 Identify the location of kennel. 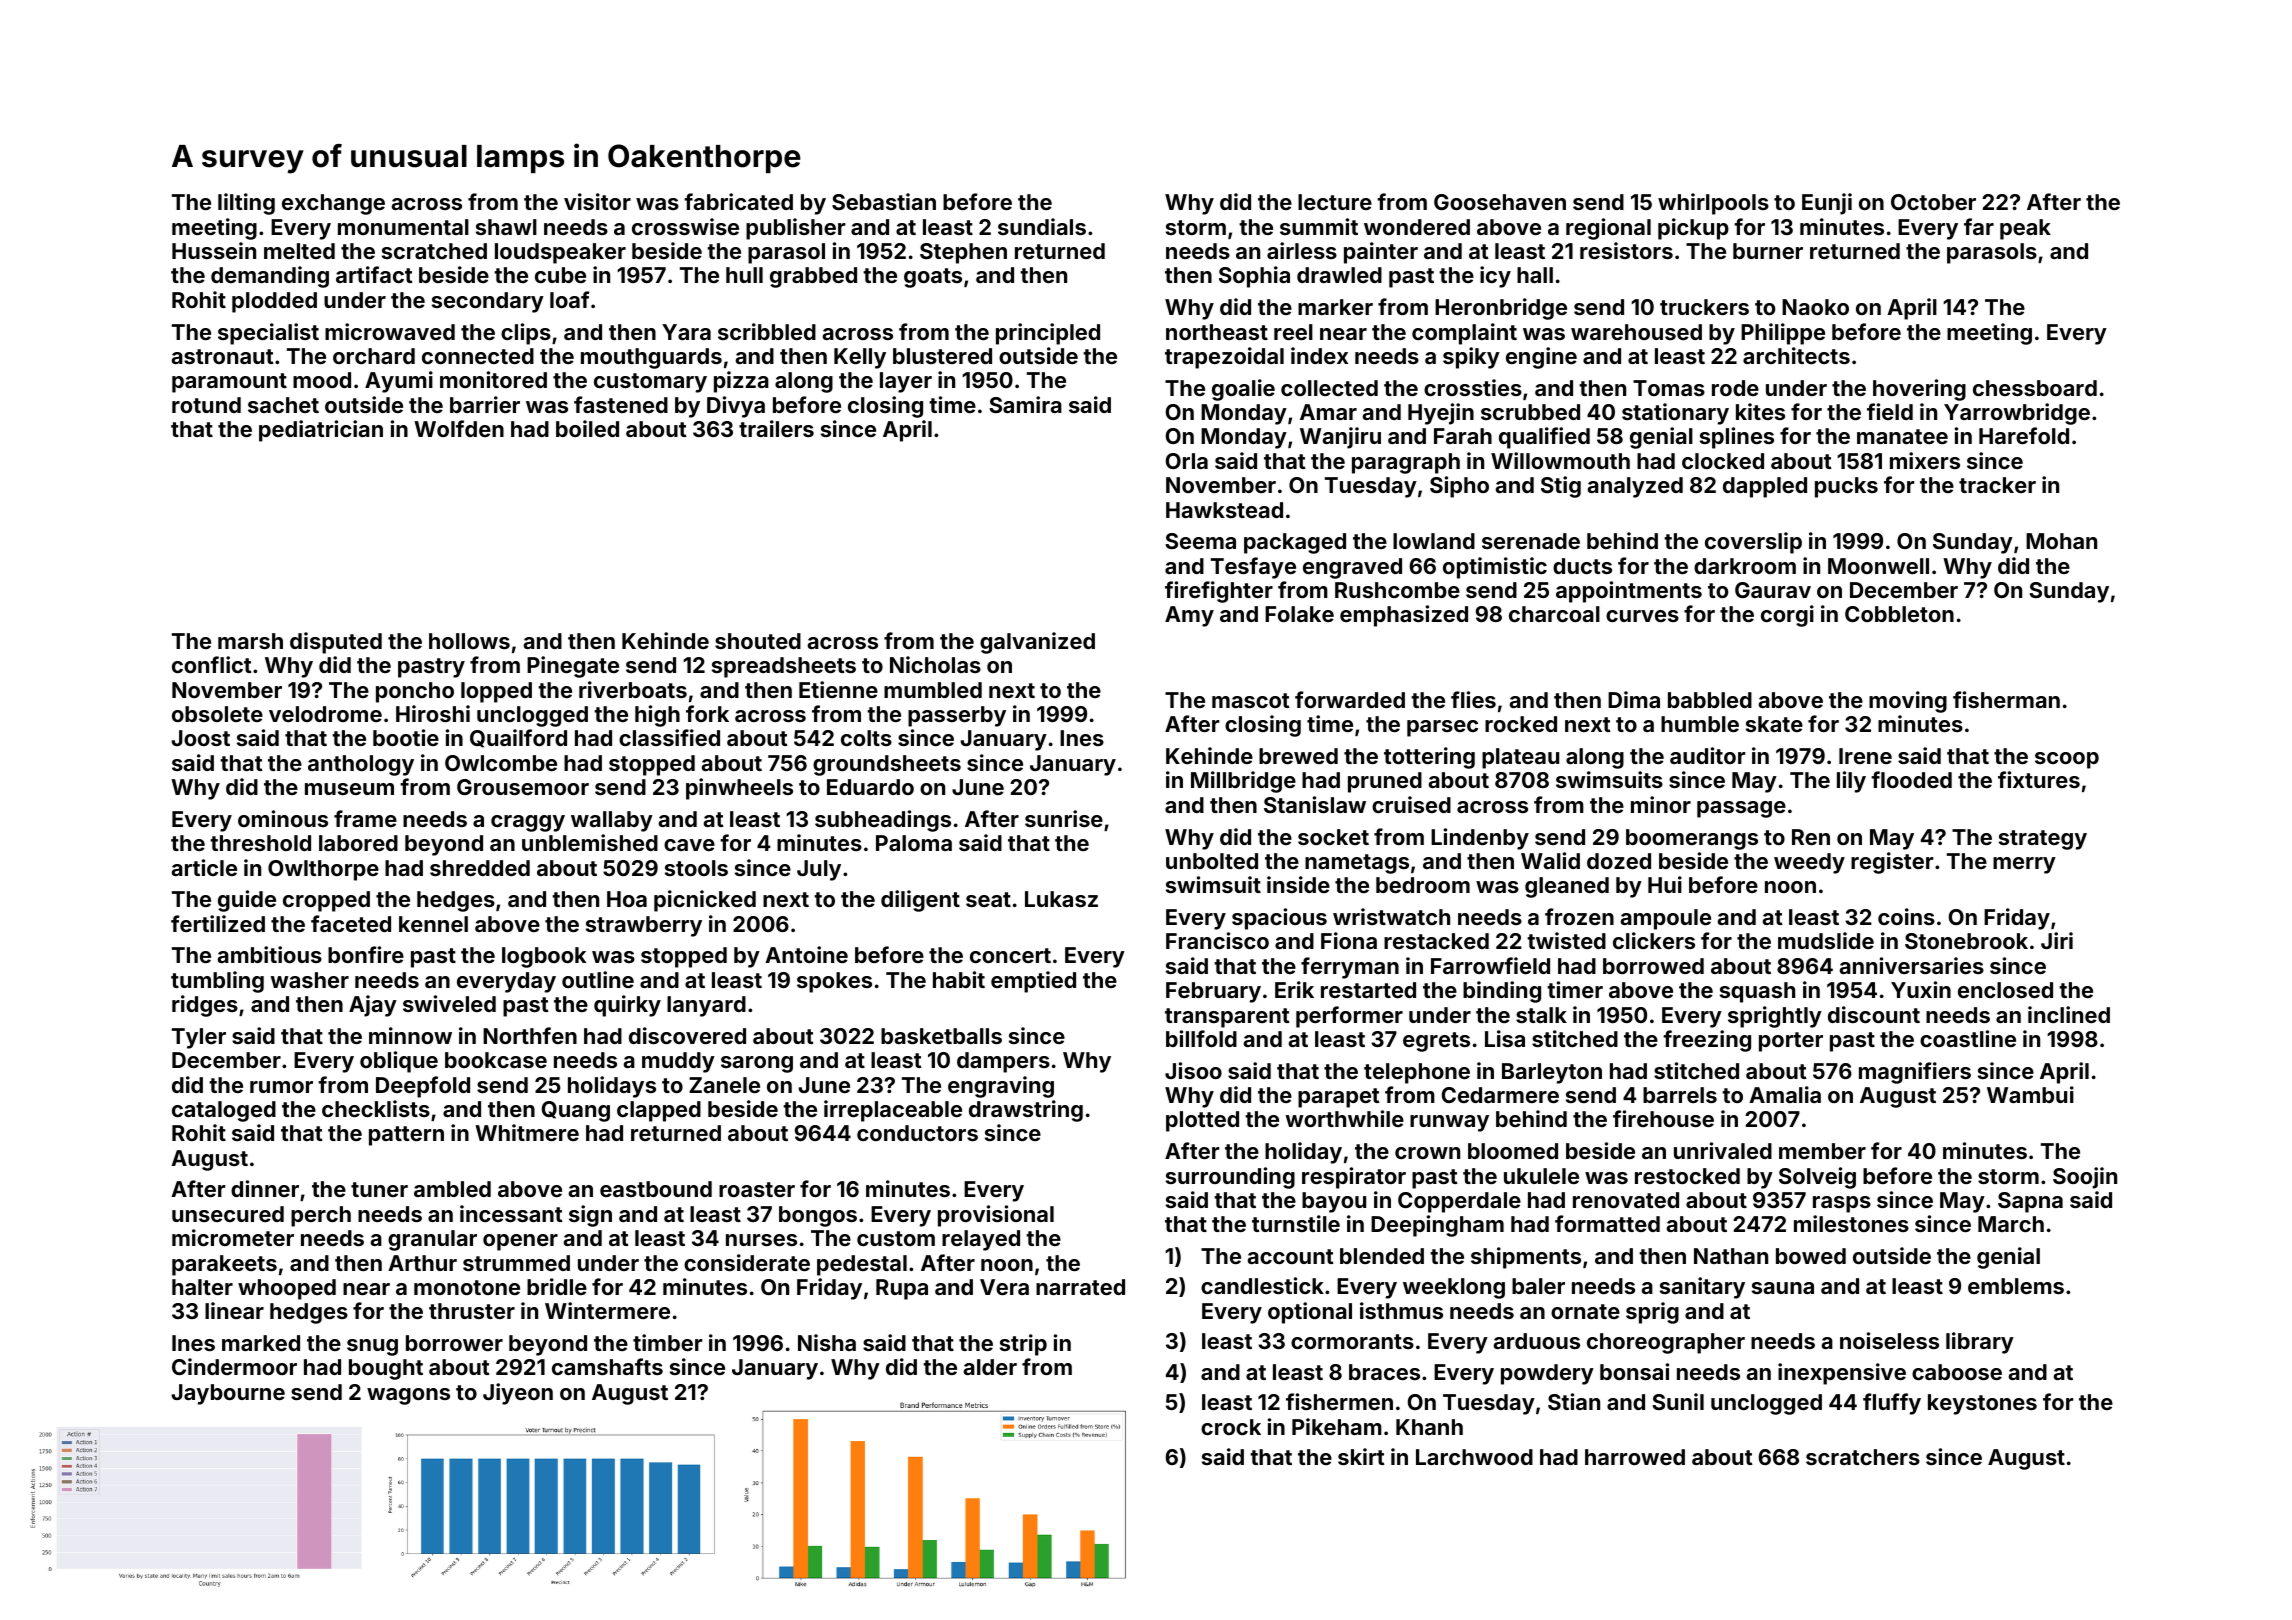
(433, 924).
